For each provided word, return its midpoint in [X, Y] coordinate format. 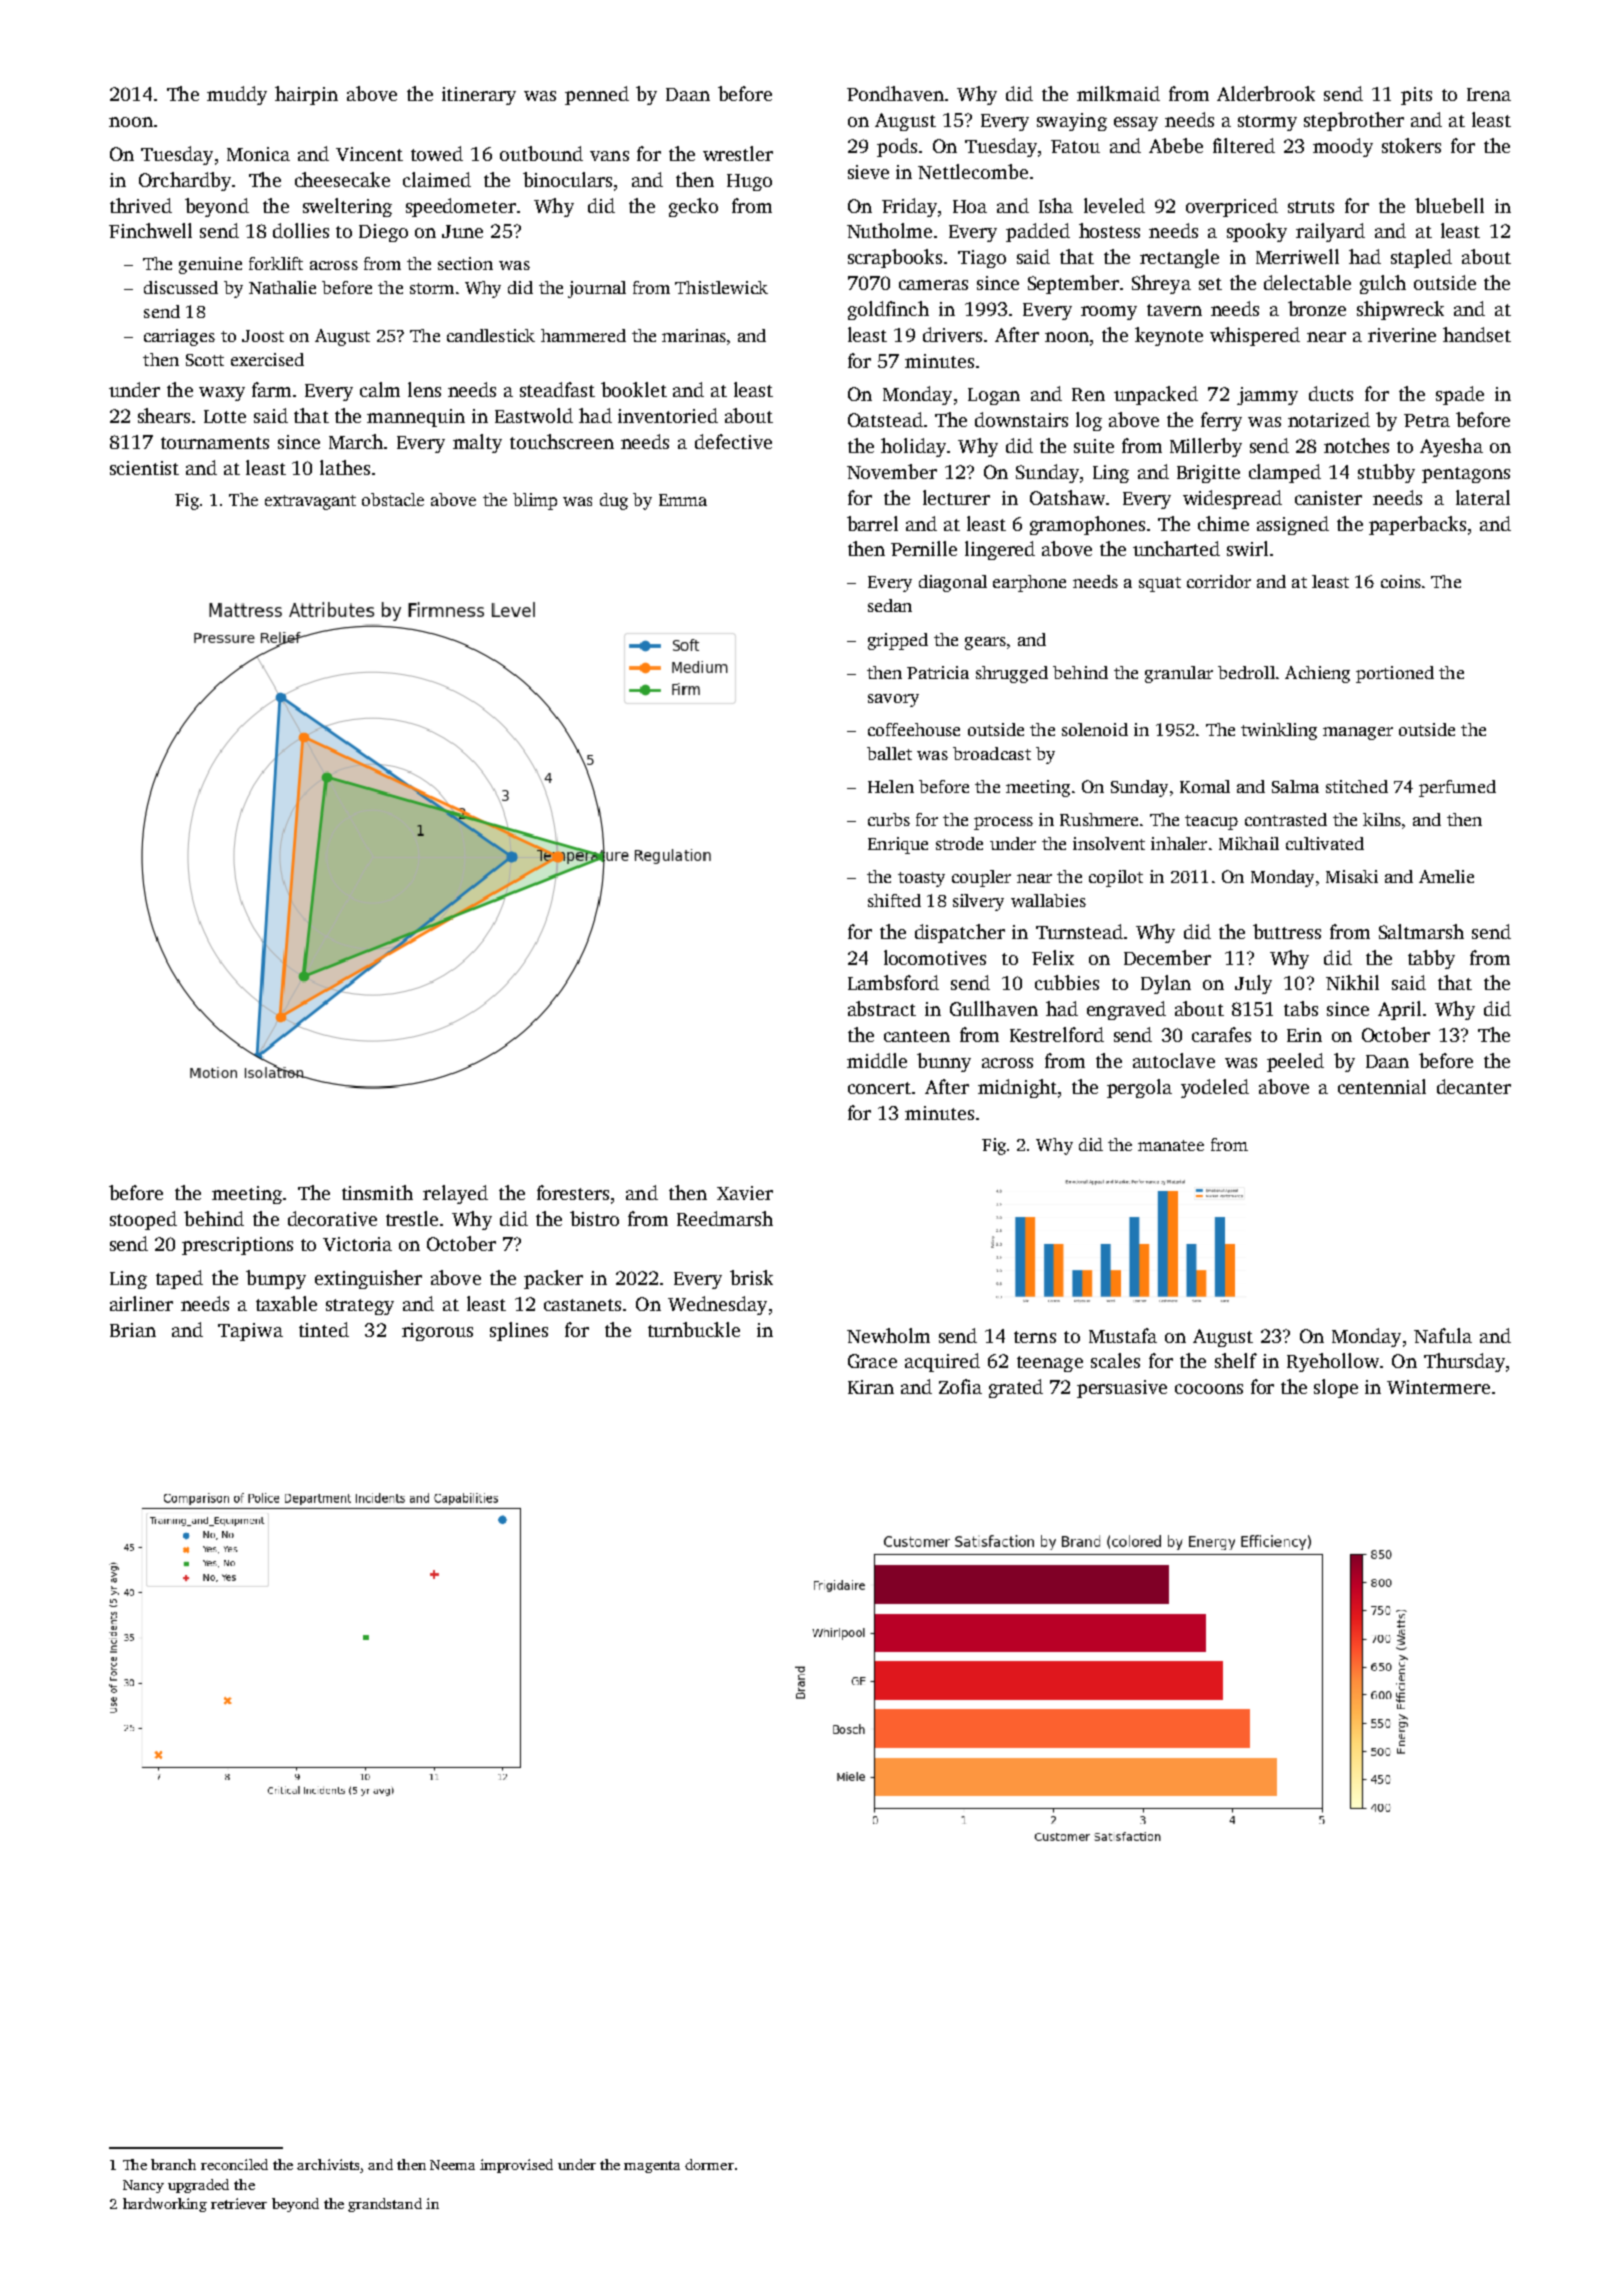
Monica [258, 154]
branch [173, 2164]
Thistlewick [721, 287]
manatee [1171, 1145]
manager [1358, 733]
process [1003, 823]
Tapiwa [250, 1332]
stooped [143, 1220]
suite [1094, 446]
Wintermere [1438, 1387]
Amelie [1446, 876]
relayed [455, 1194]
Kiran [871, 1387]
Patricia [938, 672]
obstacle [393, 499]
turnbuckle [694, 1329]
